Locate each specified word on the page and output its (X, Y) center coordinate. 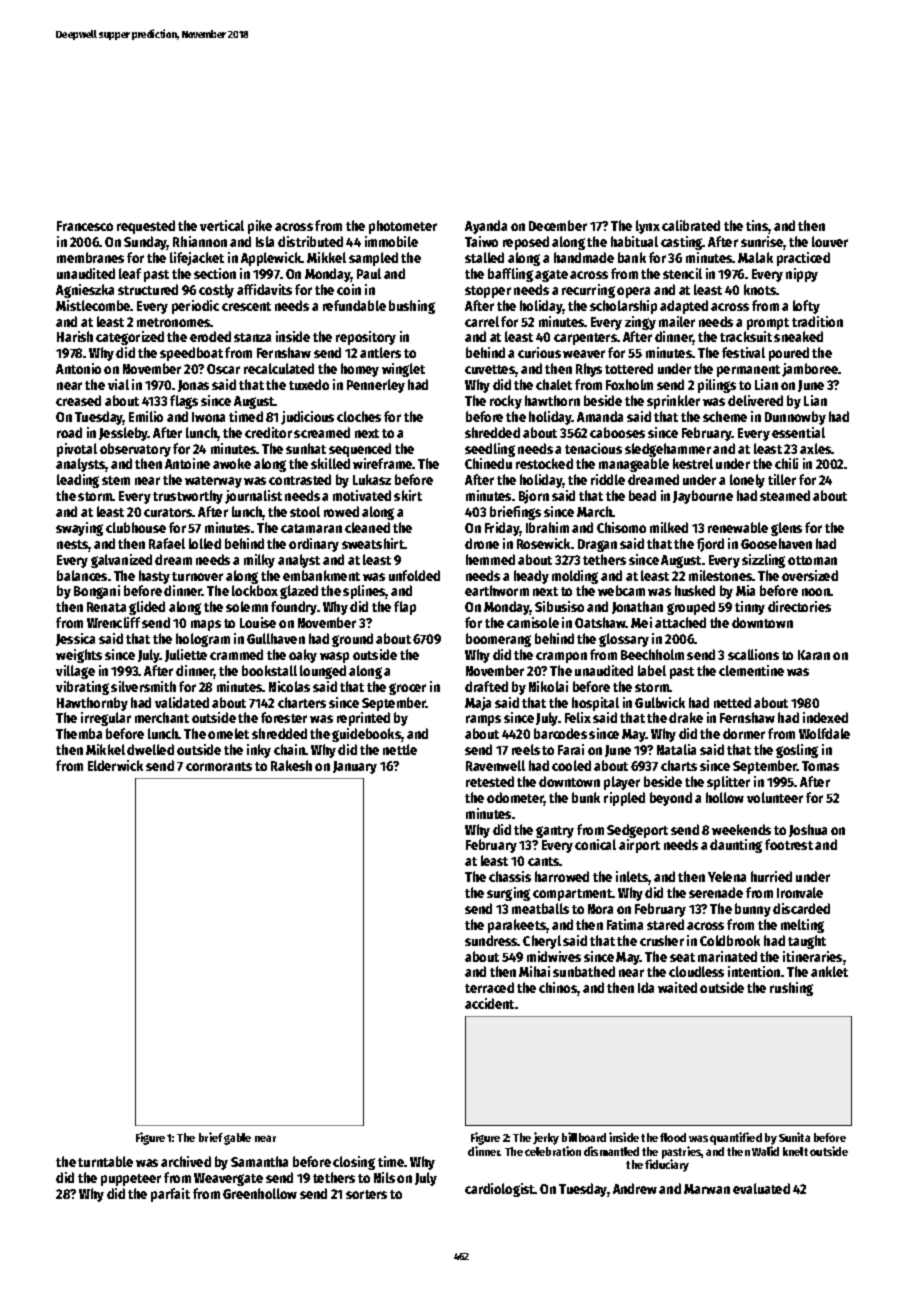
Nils (384, 1177)
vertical (222, 225)
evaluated (761, 1188)
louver (830, 241)
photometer (403, 227)
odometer (515, 799)
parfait (170, 1195)
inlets (632, 876)
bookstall (269, 670)
